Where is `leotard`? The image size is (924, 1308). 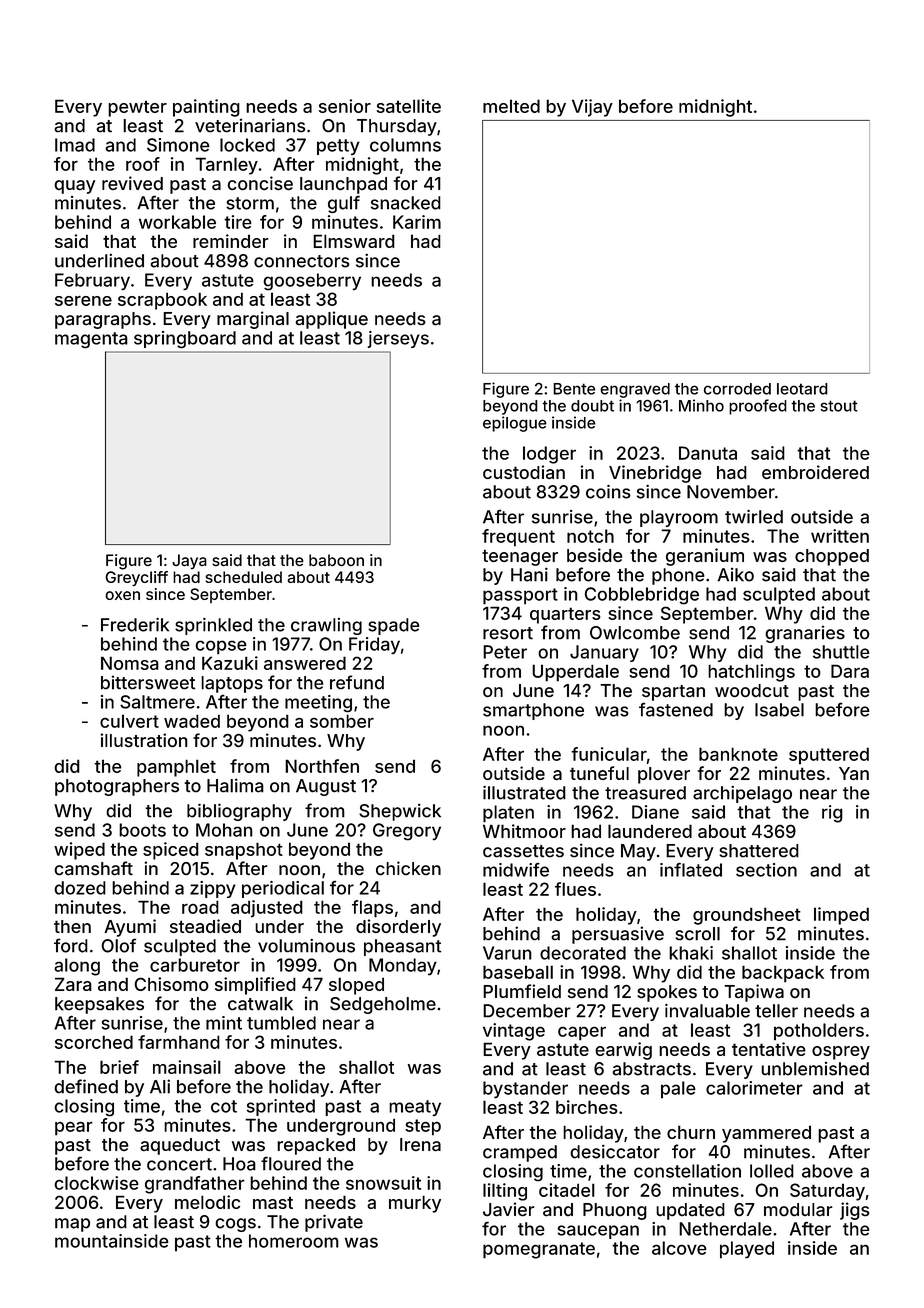
leotard is located at coordinates (802, 389).
